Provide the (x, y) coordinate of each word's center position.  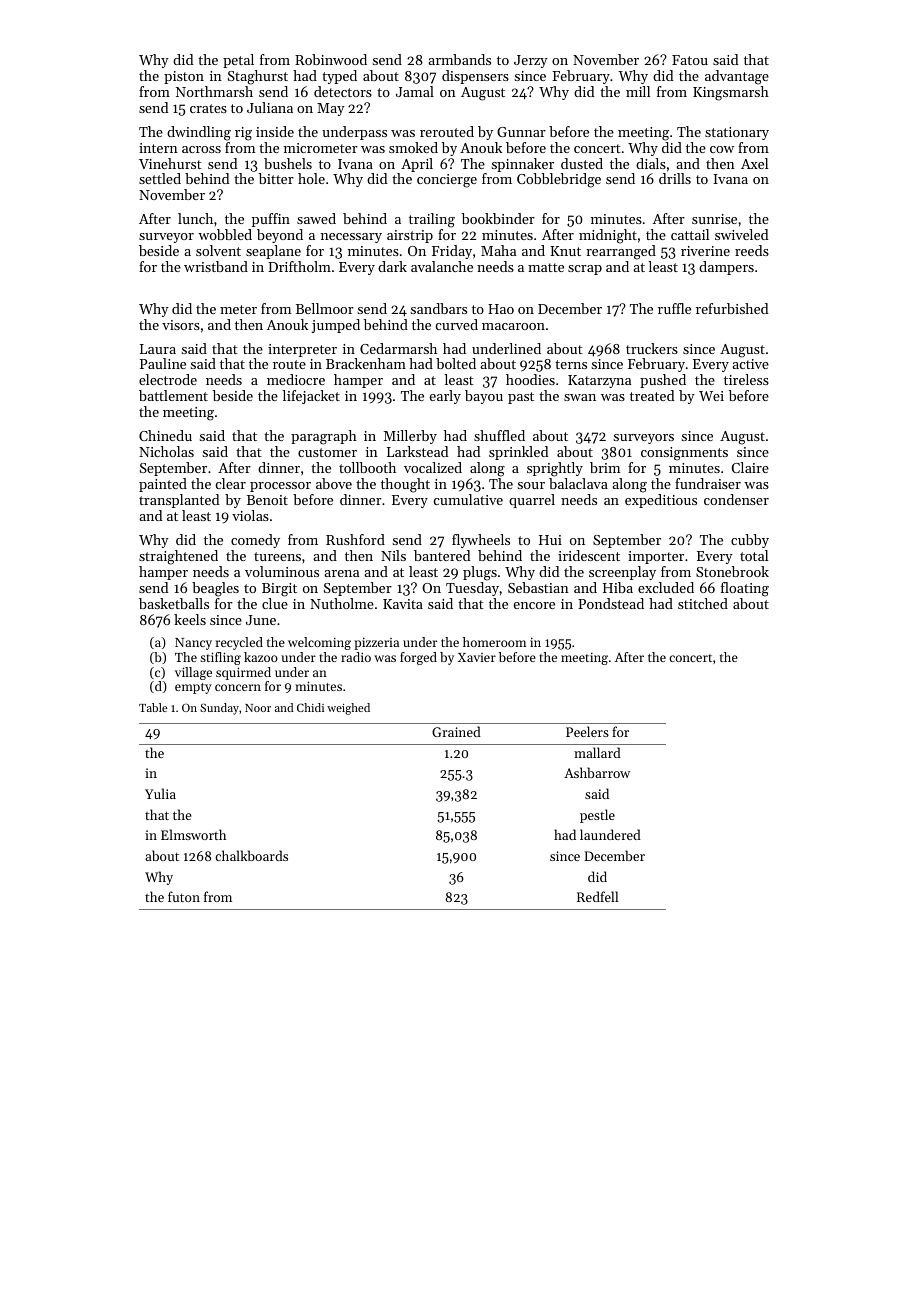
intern (158, 148)
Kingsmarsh (731, 93)
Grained (456, 731)
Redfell (597, 896)
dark (392, 266)
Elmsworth (193, 834)
